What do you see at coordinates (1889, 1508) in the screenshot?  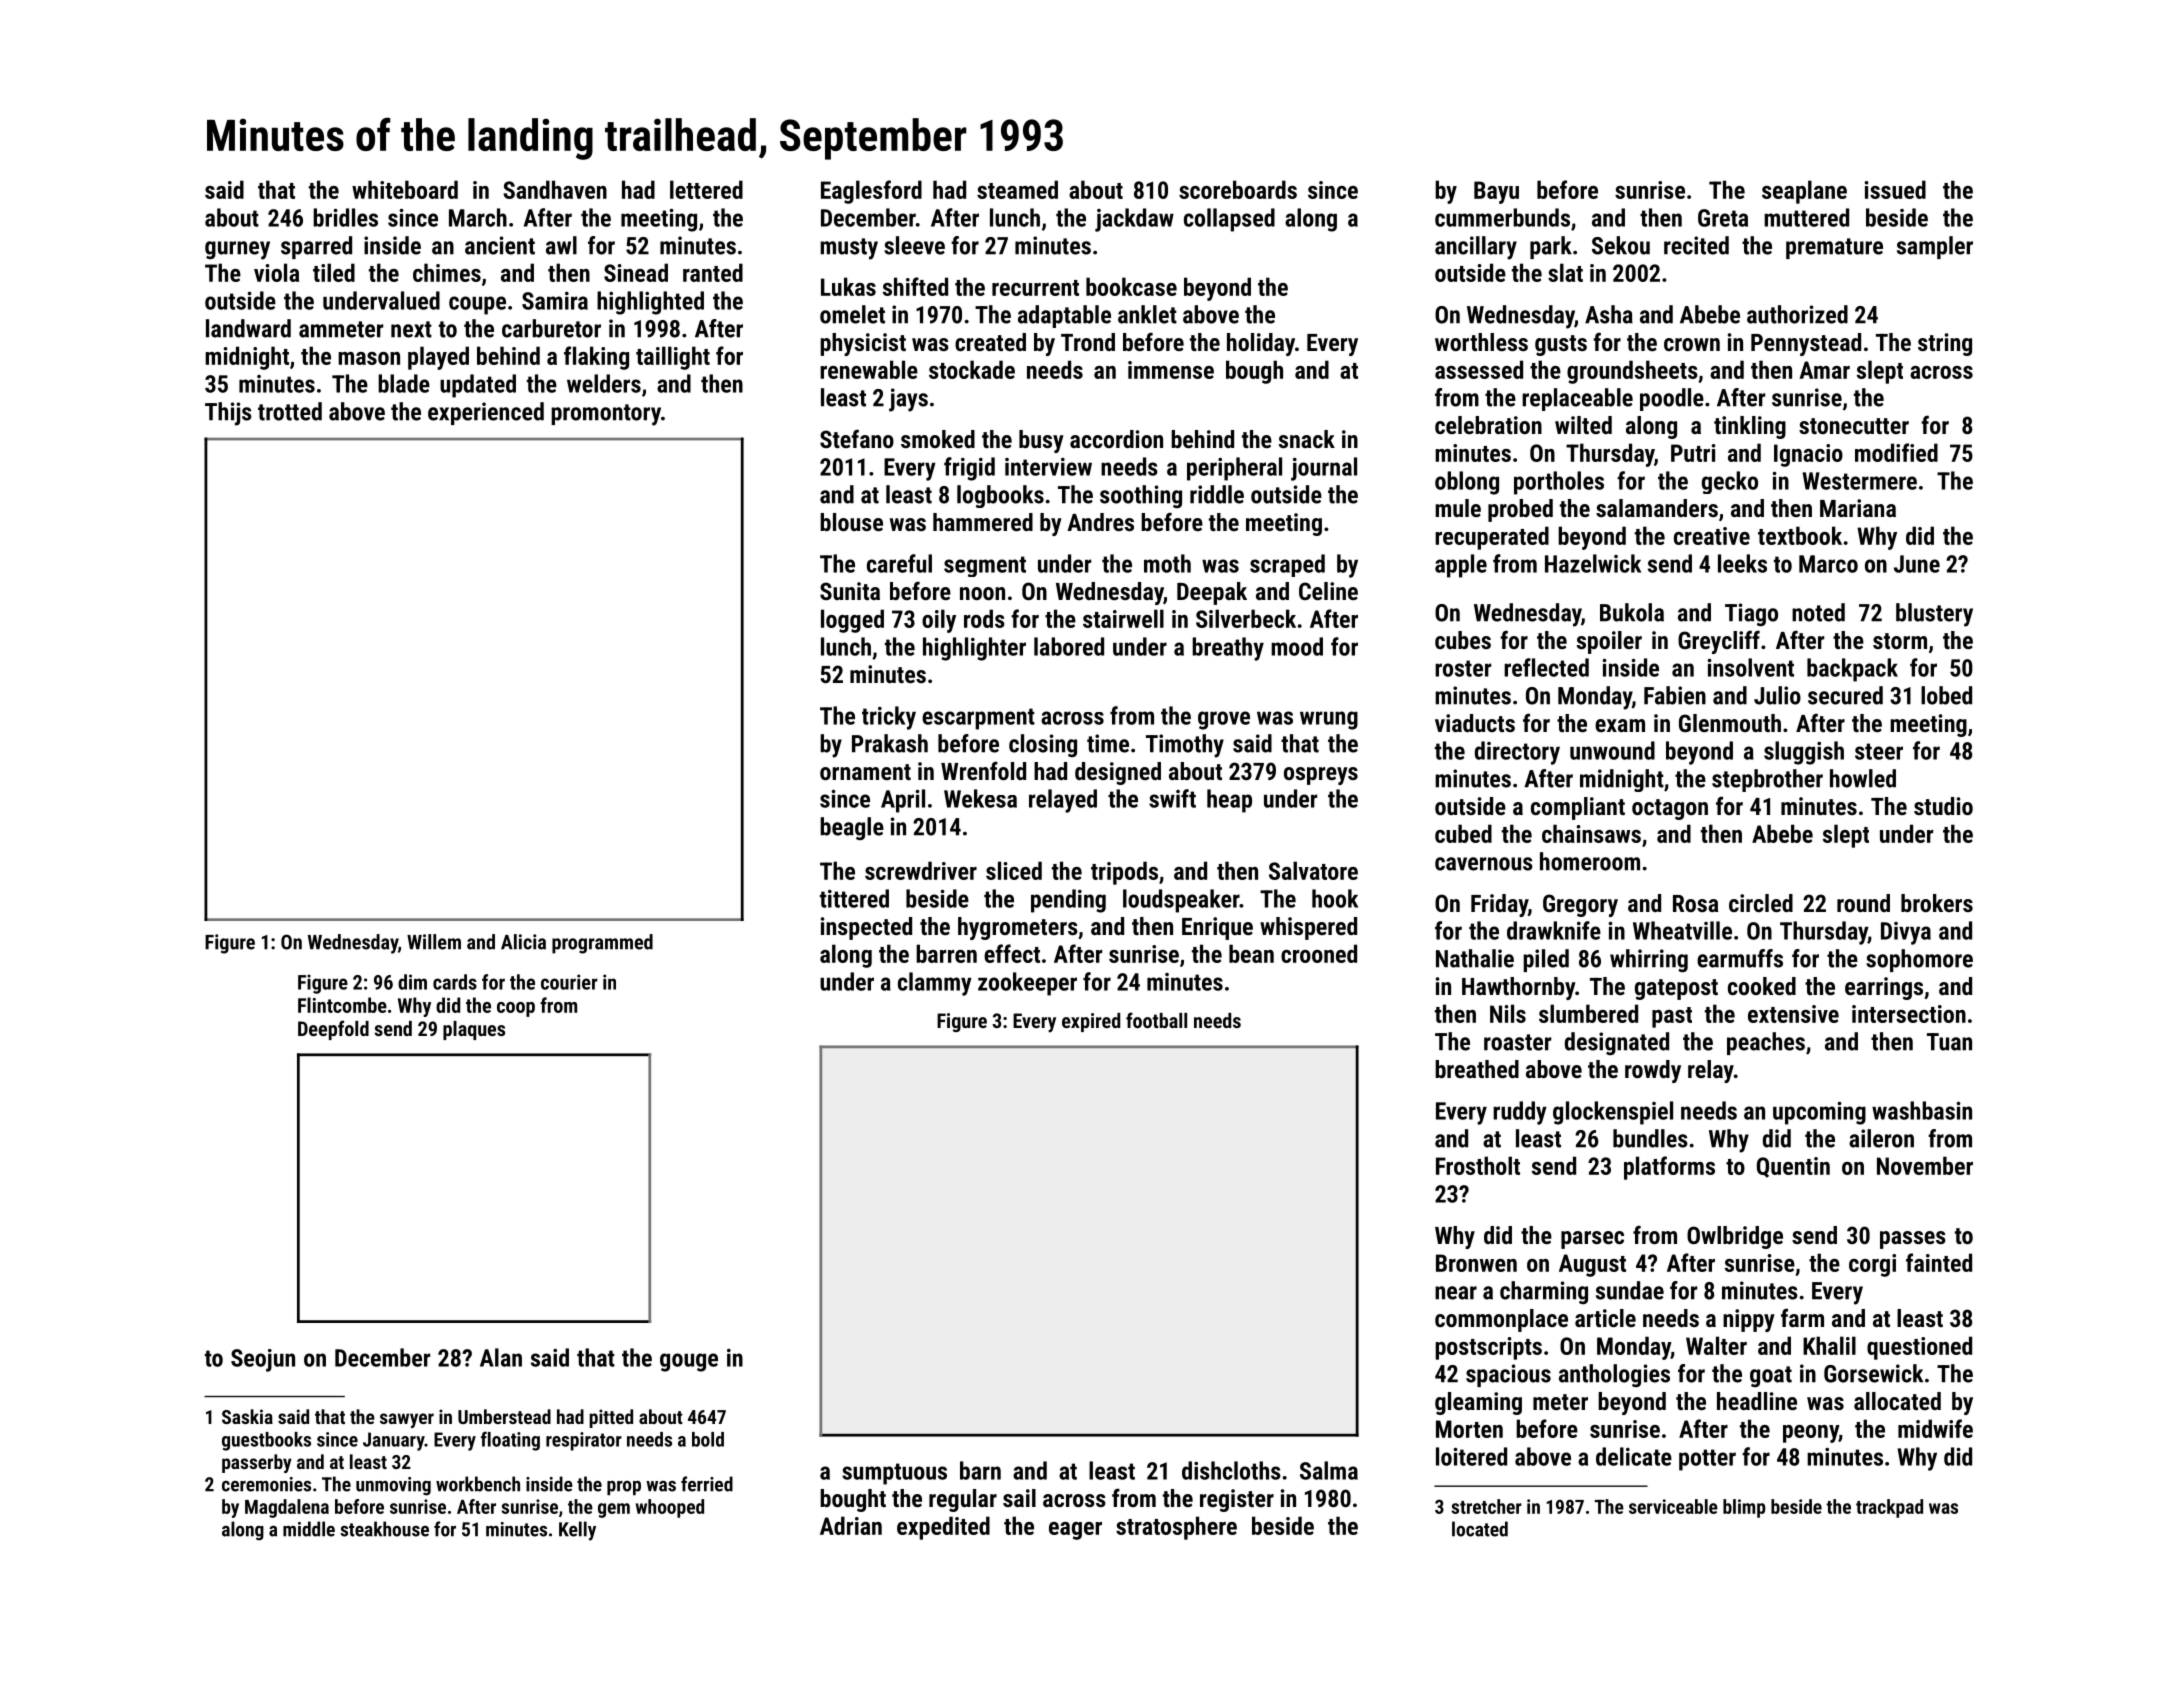 I see `trackpad` at bounding box center [1889, 1508].
